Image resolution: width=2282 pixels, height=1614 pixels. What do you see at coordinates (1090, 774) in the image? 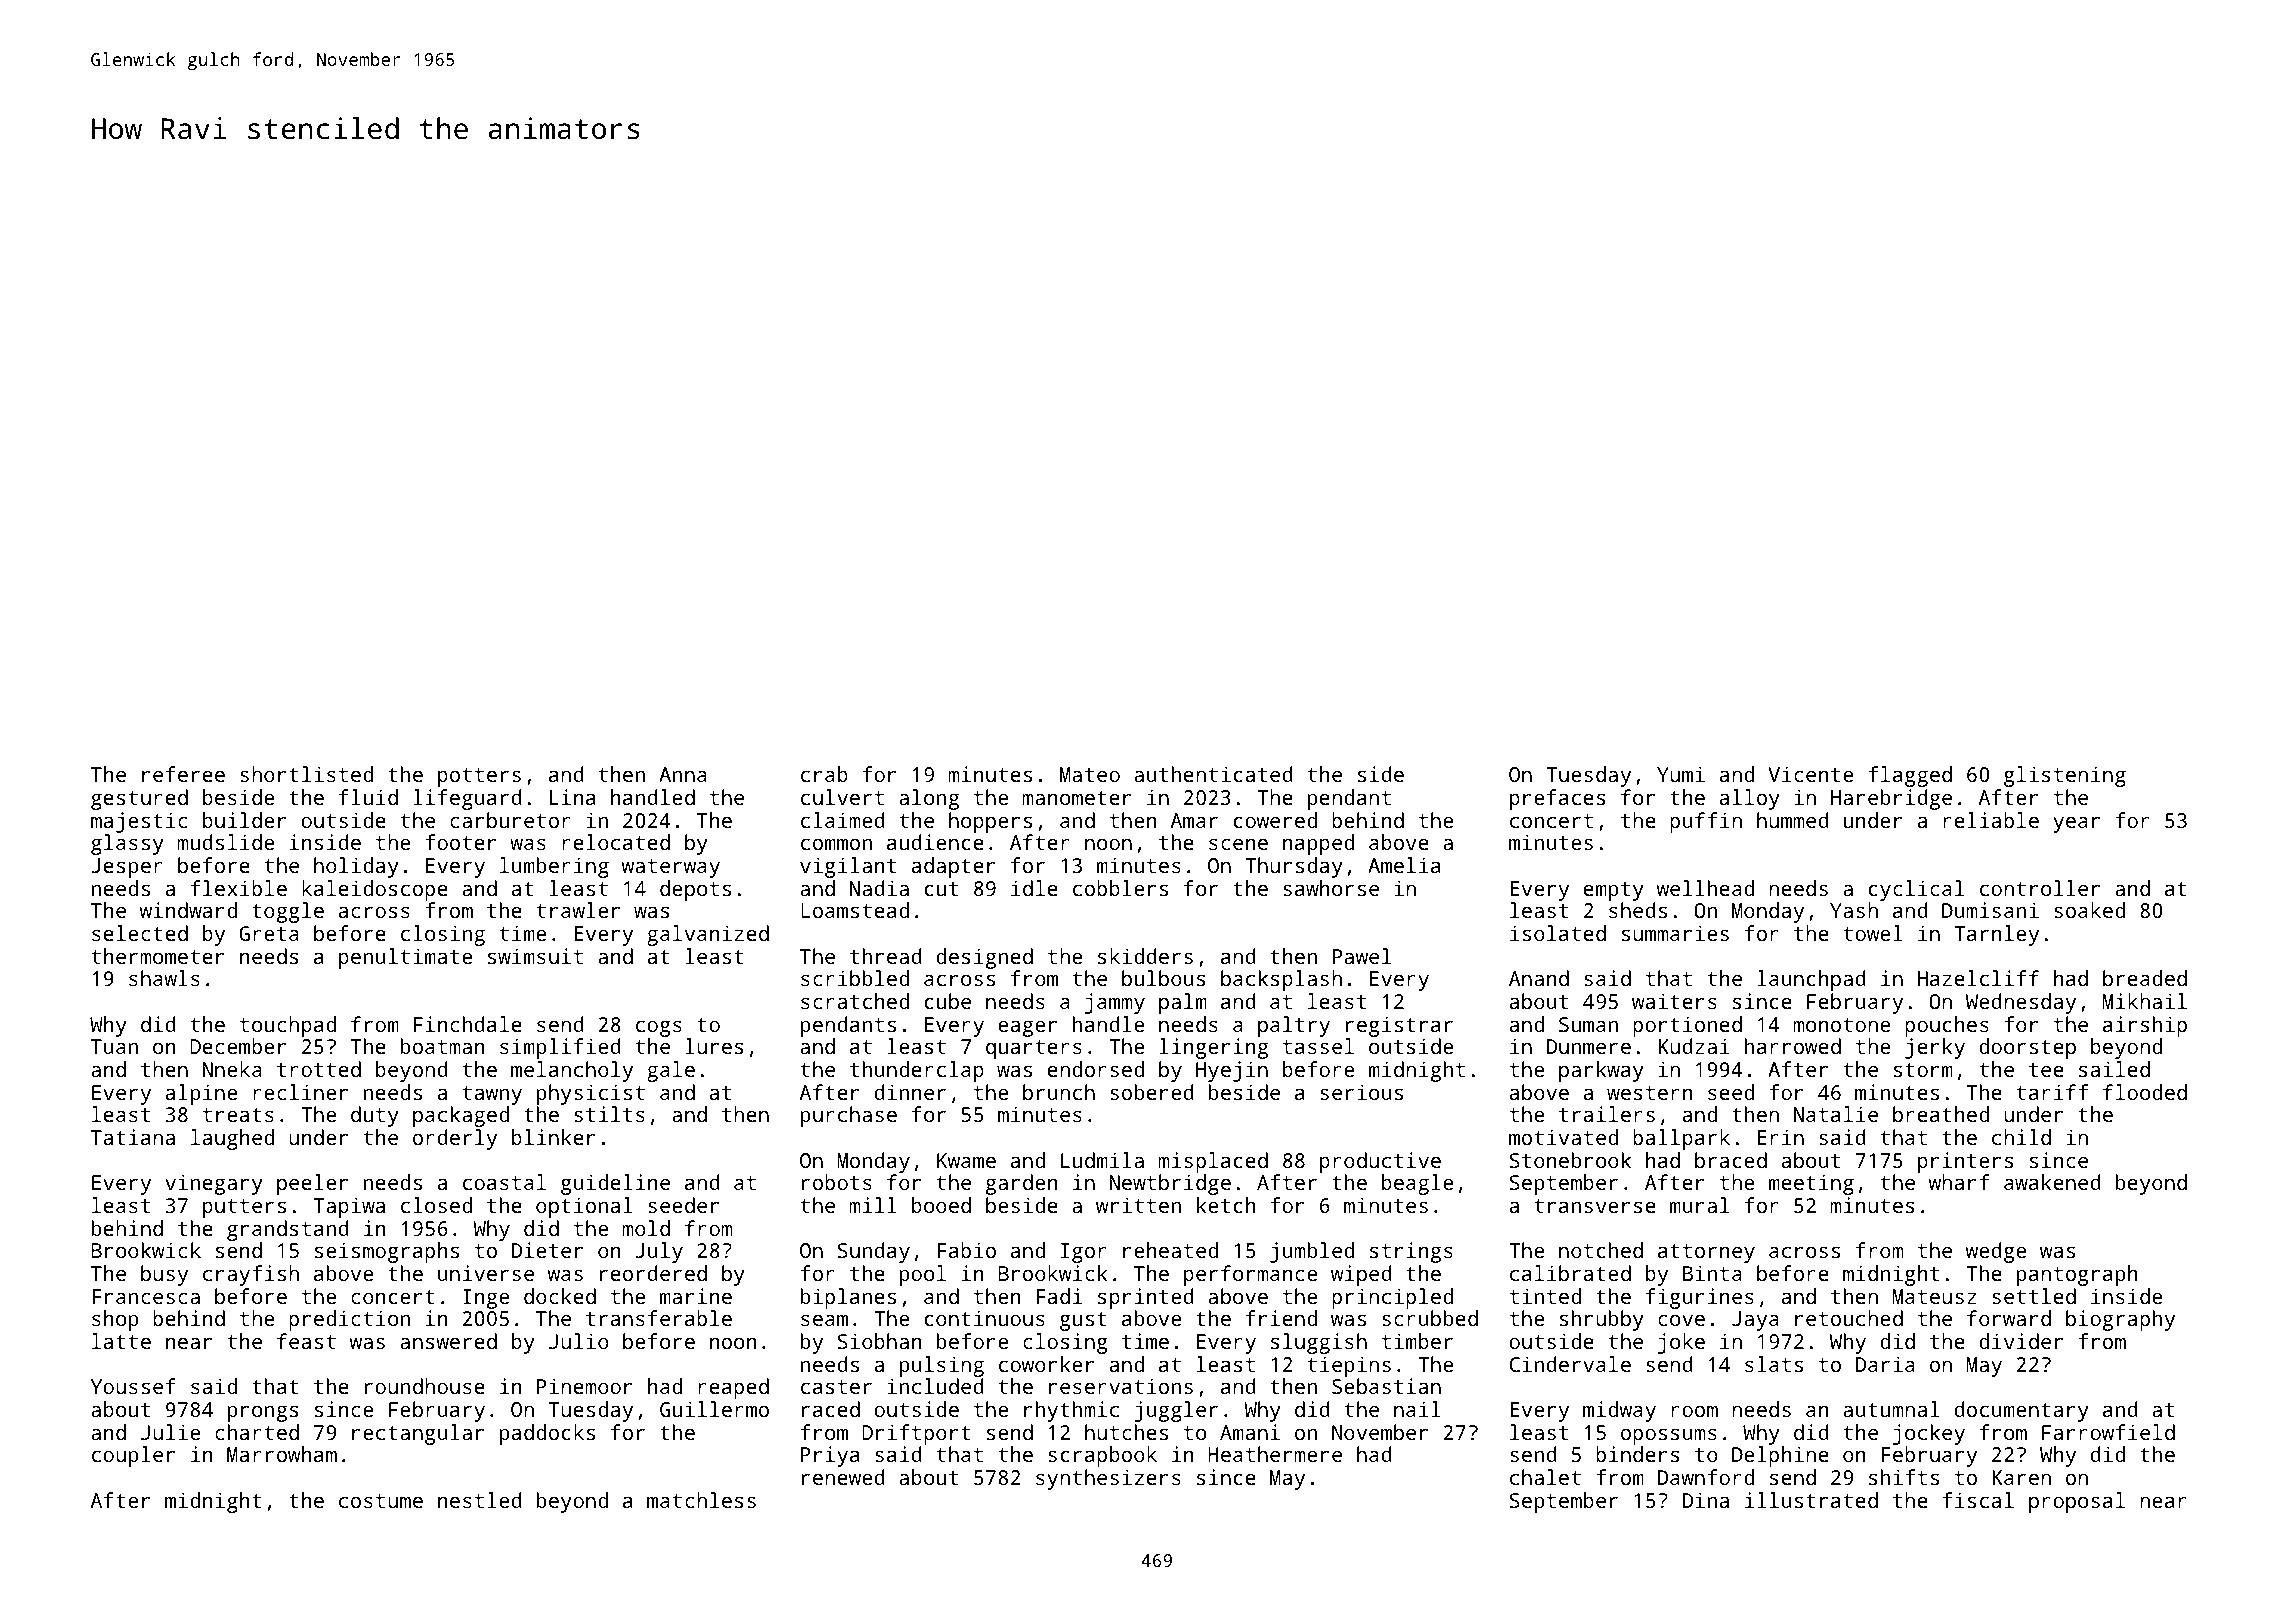
I see `Mateo` at bounding box center [1090, 774].
